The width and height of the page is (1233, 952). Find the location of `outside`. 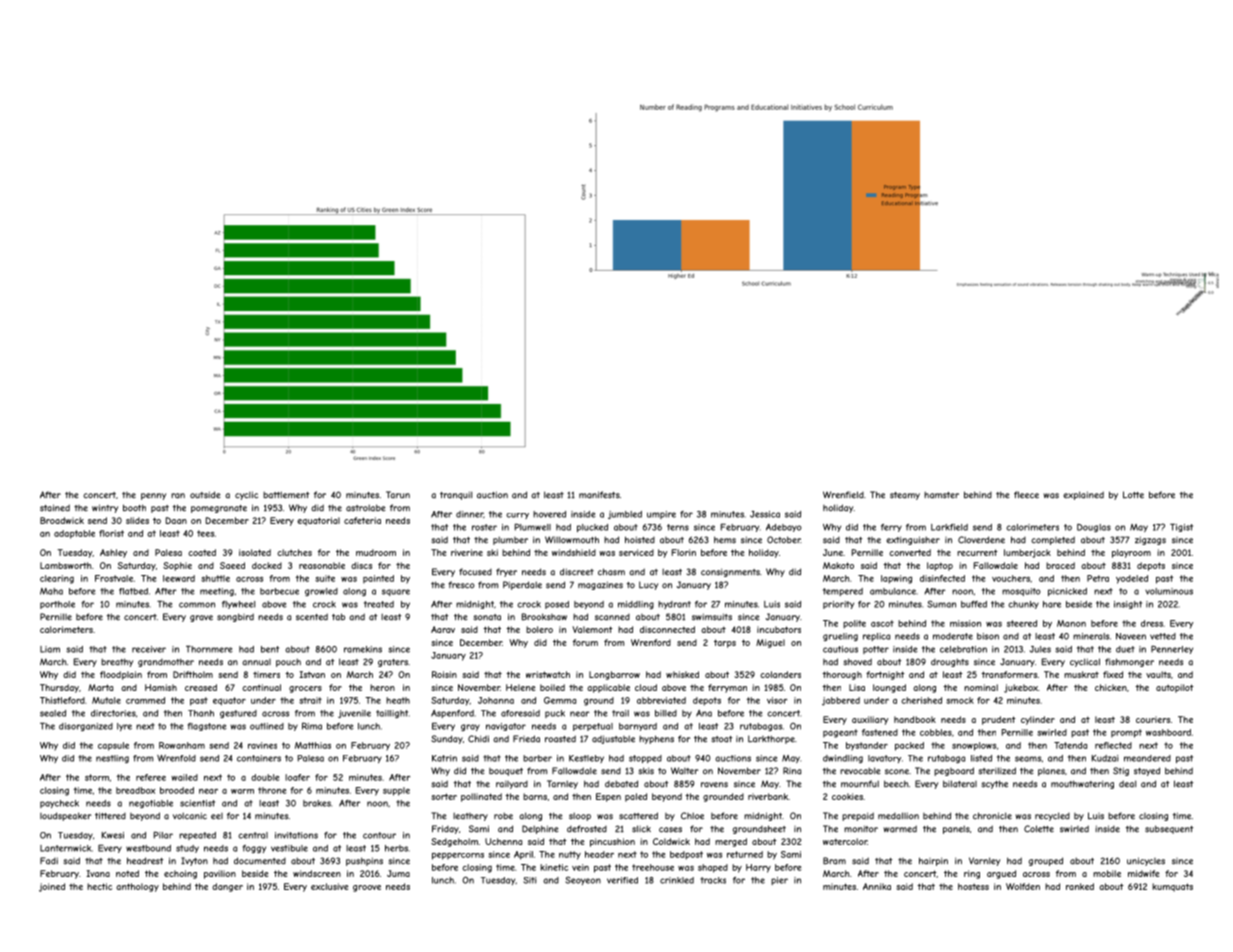

outside is located at coordinates (205, 495).
